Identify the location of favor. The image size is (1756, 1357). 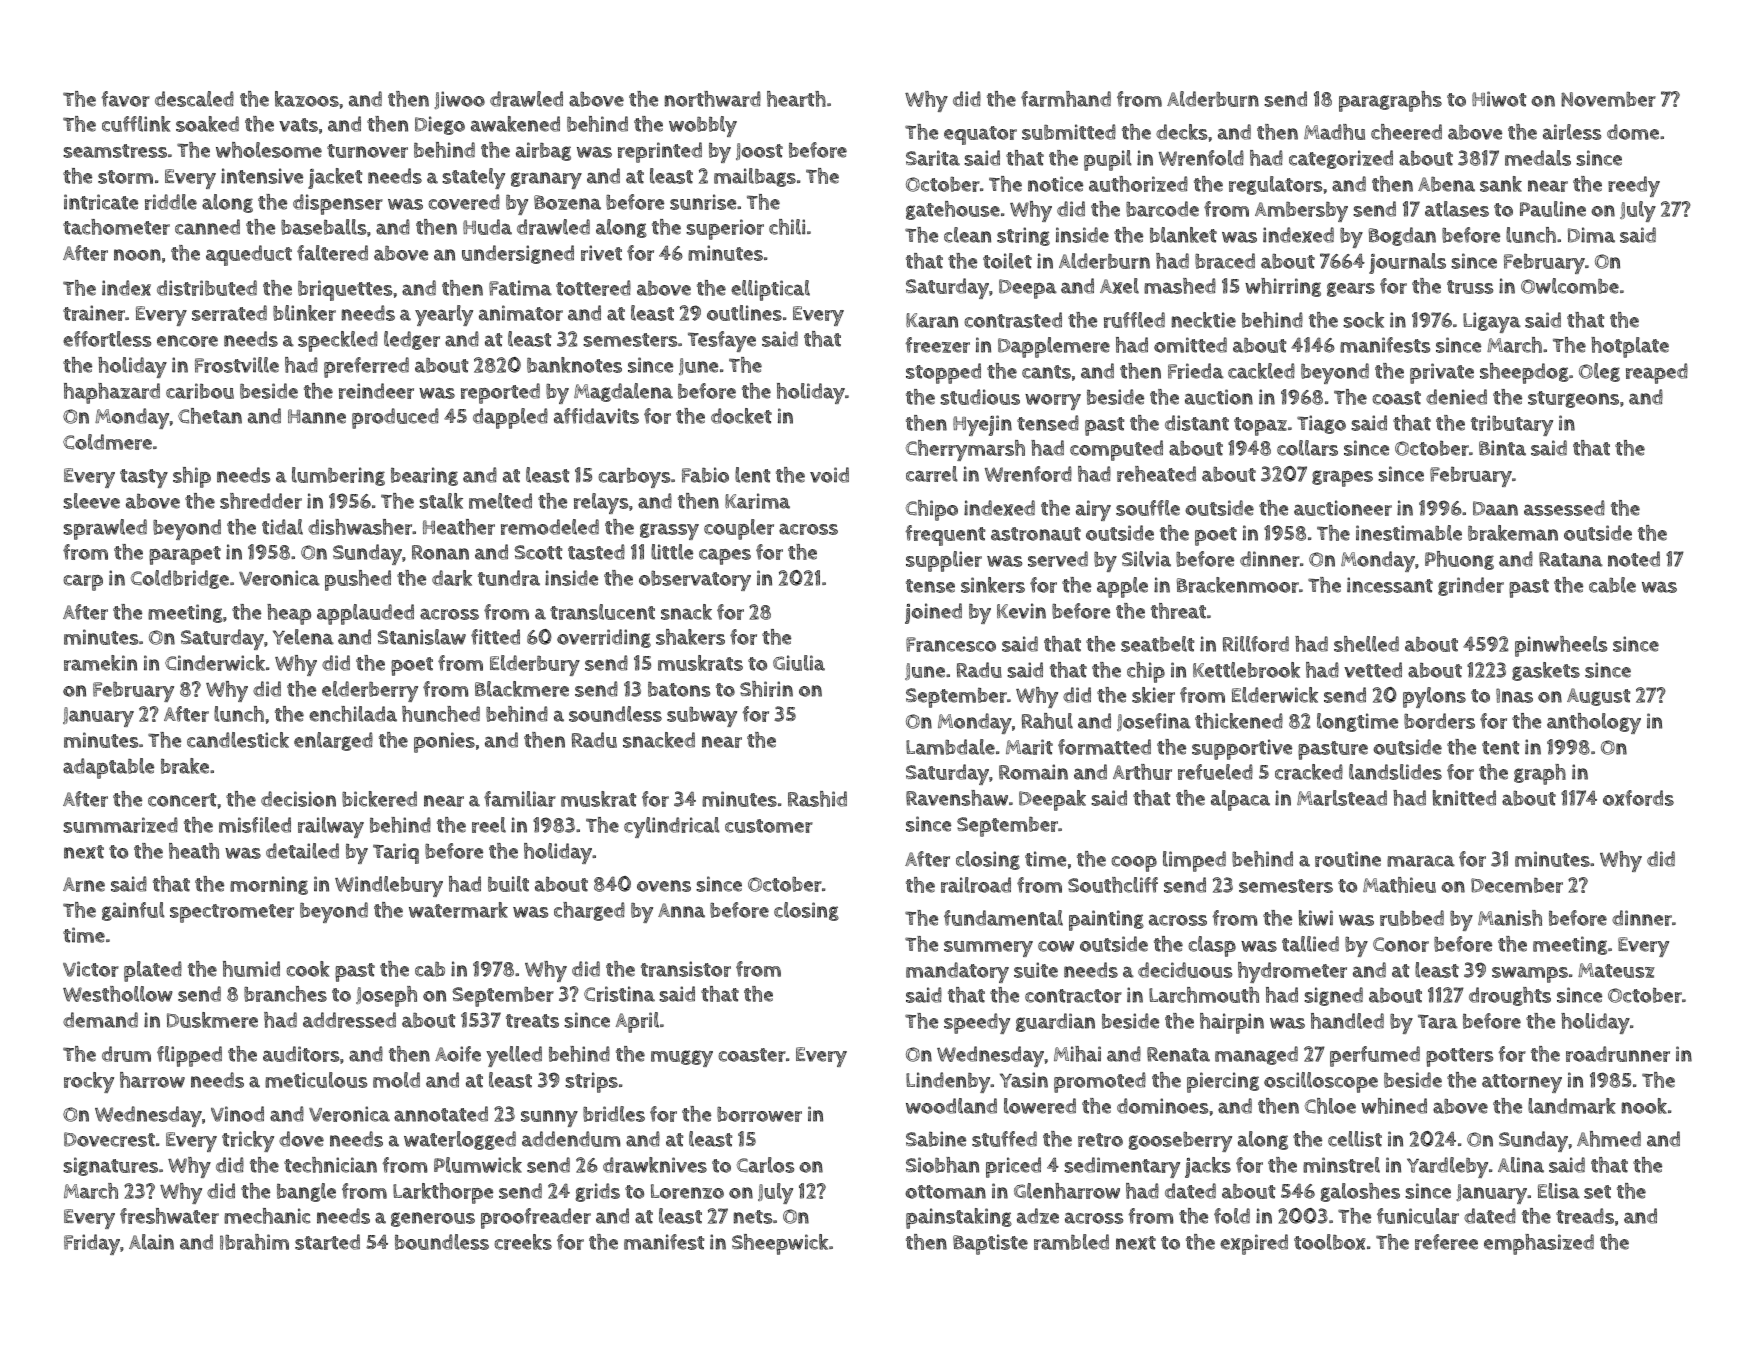
(125, 99).
